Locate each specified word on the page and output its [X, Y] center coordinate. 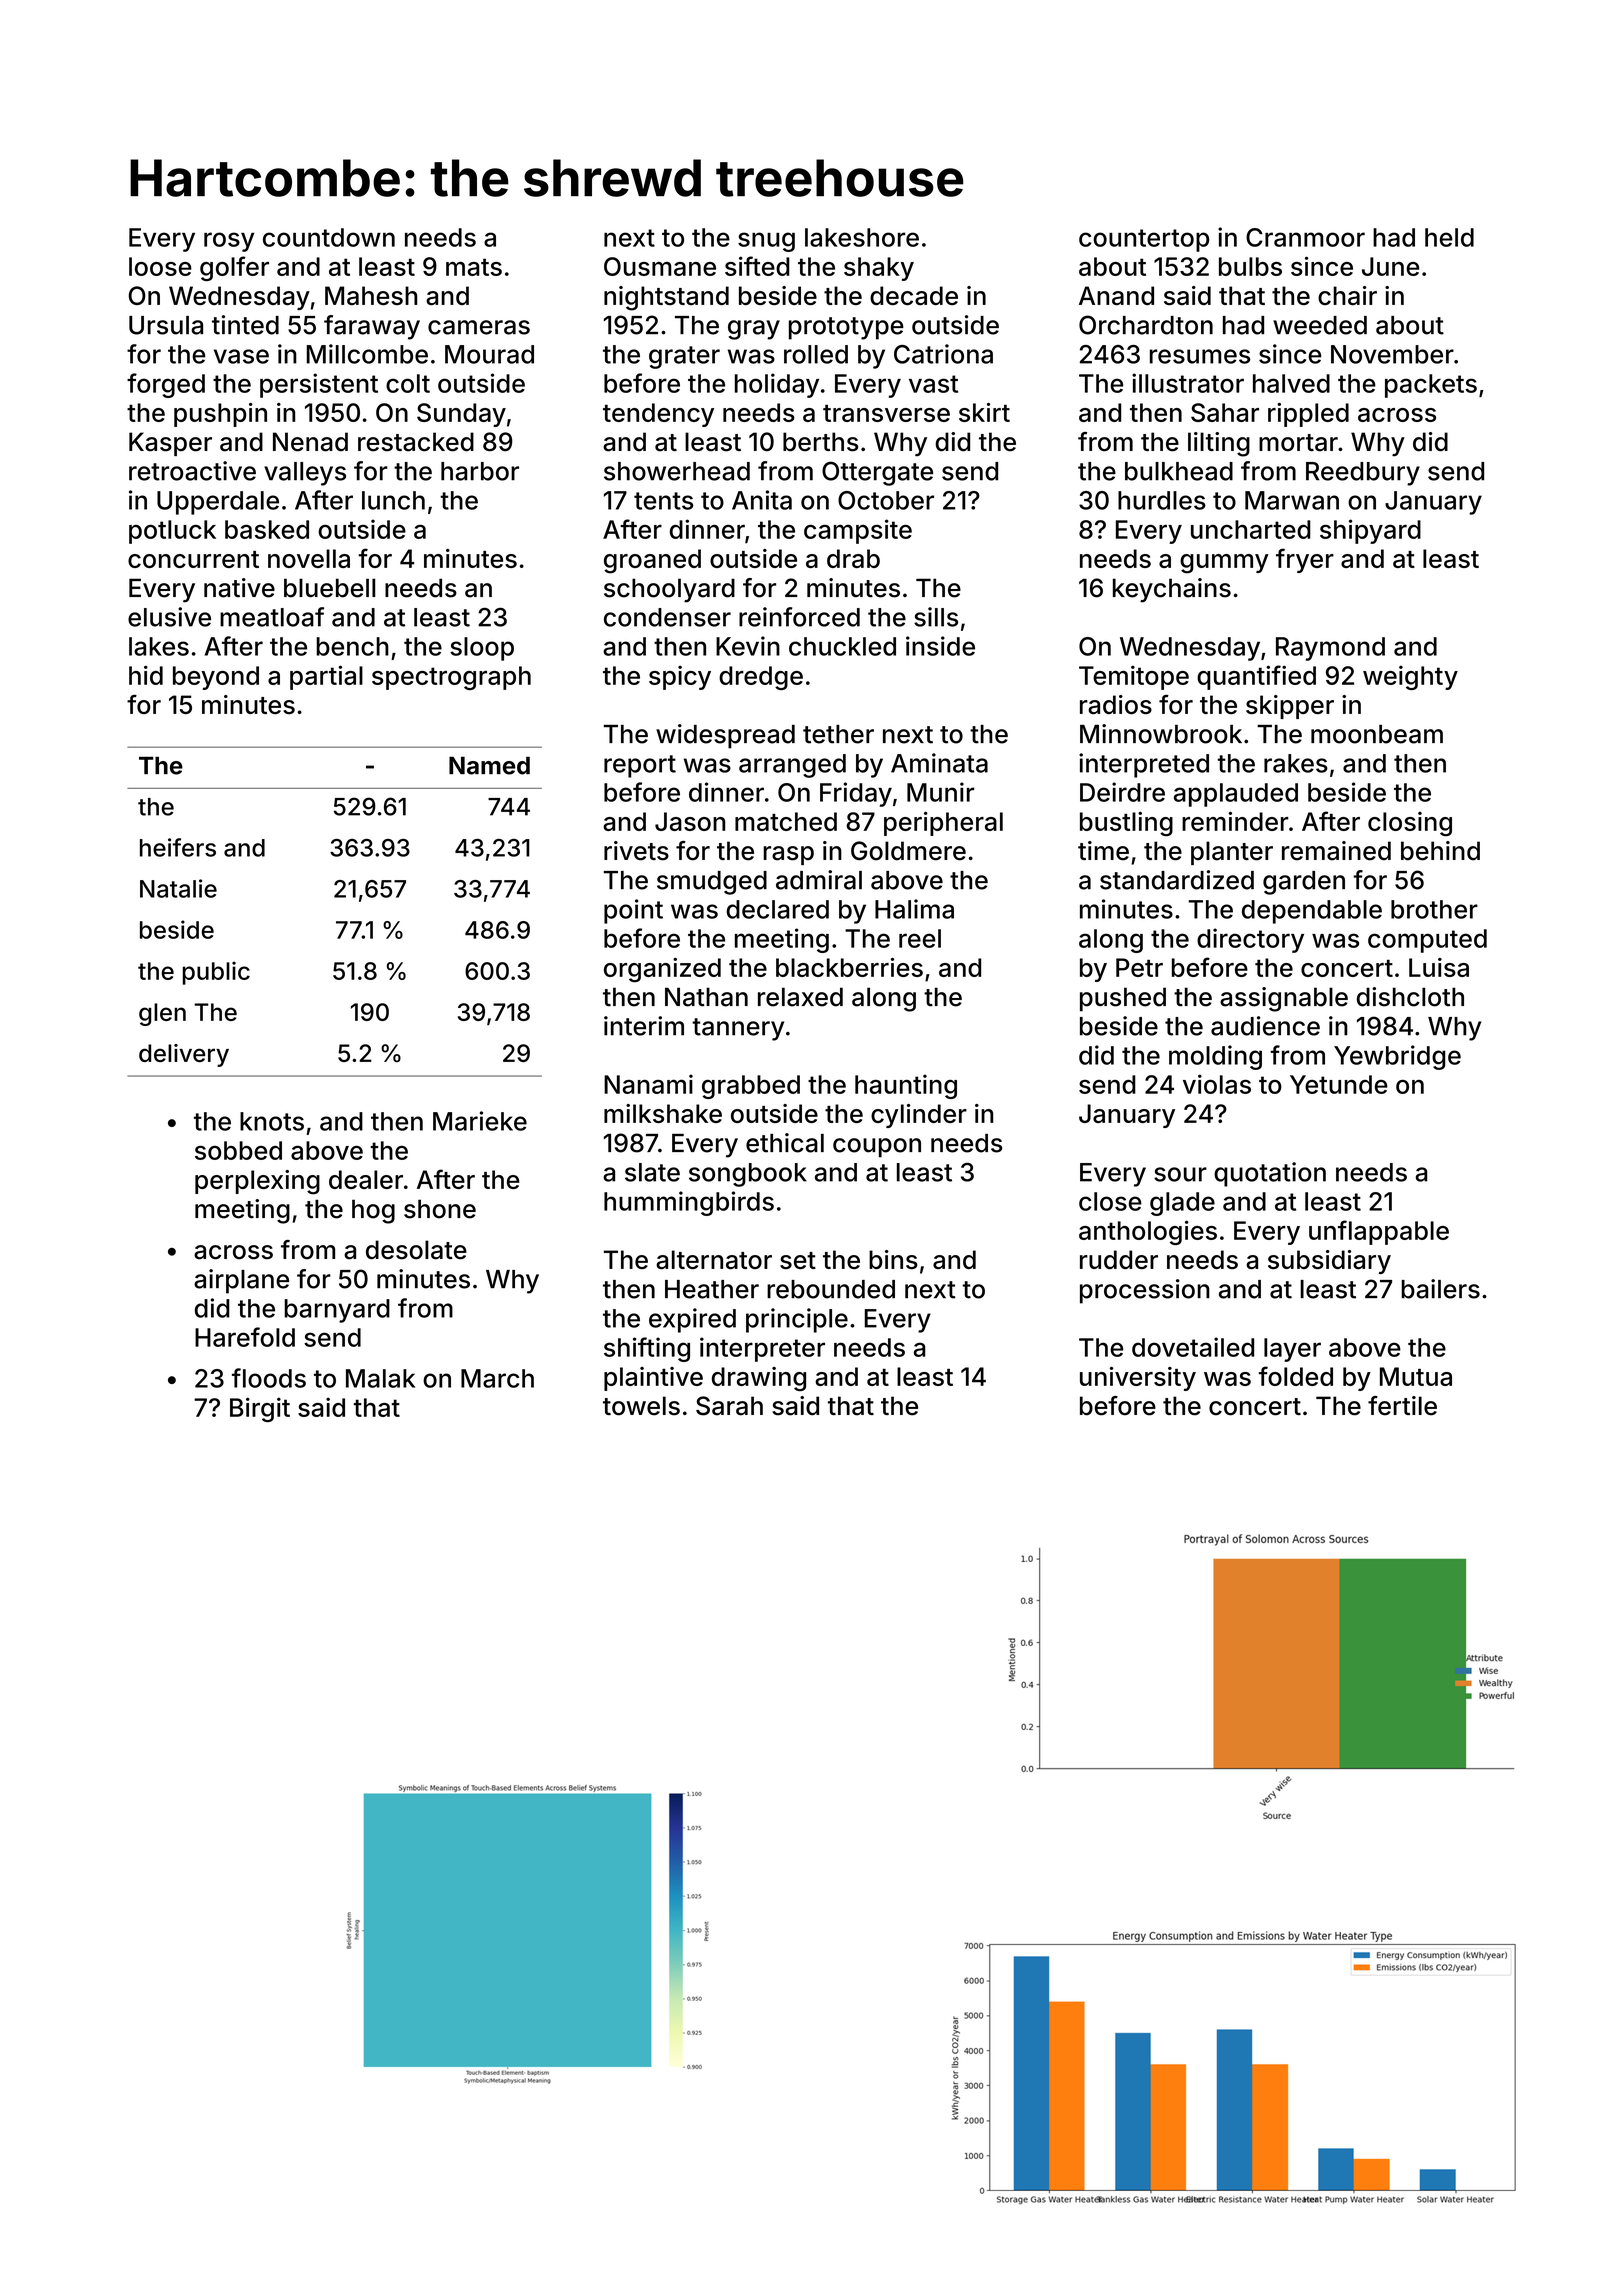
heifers [178, 847]
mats [474, 267]
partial [326, 677]
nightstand [666, 298]
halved [1291, 383]
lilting [1219, 444]
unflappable [1379, 1232]
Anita [762, 500]
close [1110, 1201]
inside [940, 646]
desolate [416, 1250]
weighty [1410, 677]
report [640, 766]
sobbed [238, 1150]
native [239, 588]
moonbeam [1377, 734]
